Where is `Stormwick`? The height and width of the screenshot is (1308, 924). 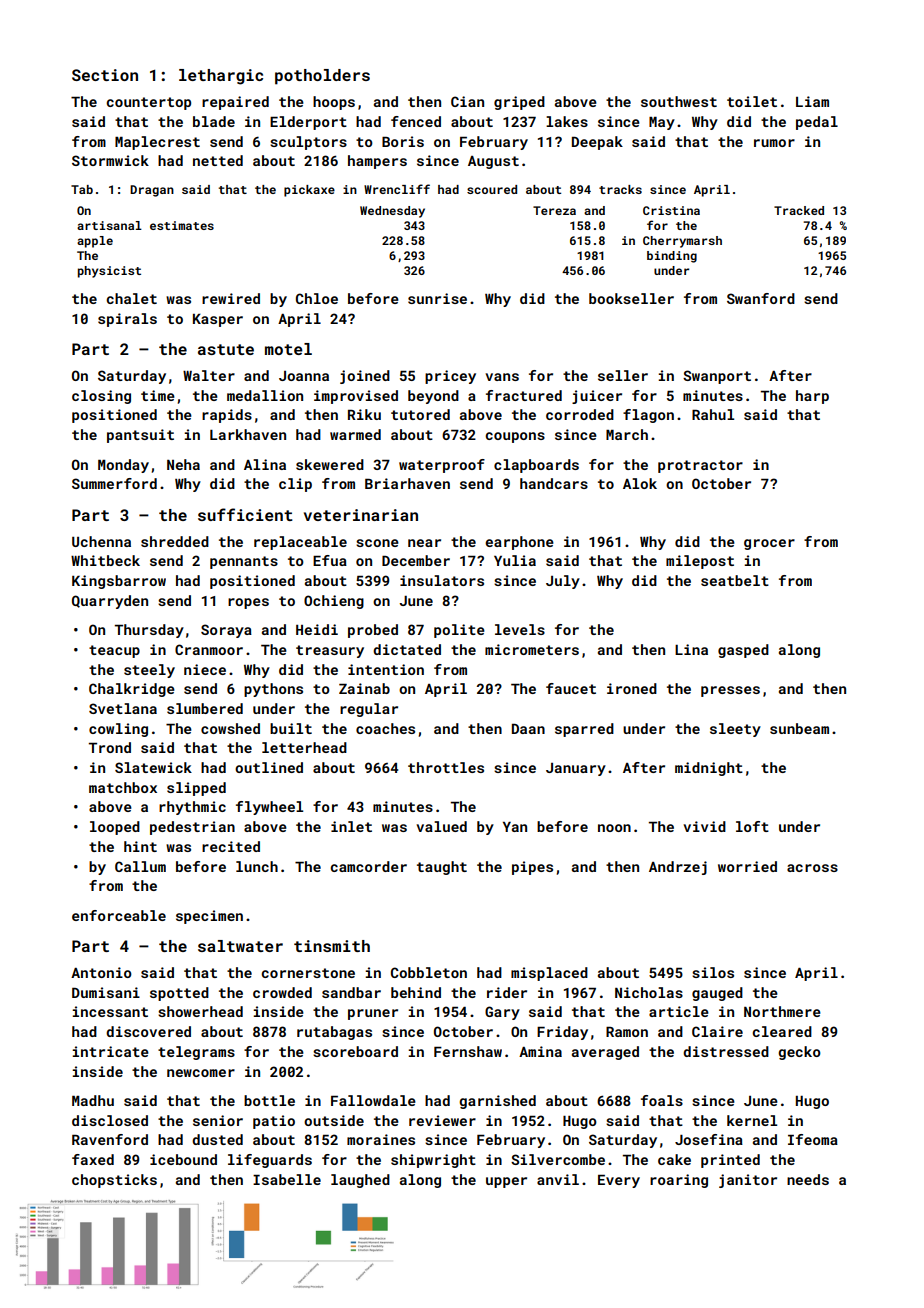
Stormwick is located at coordinates (110, 160).
